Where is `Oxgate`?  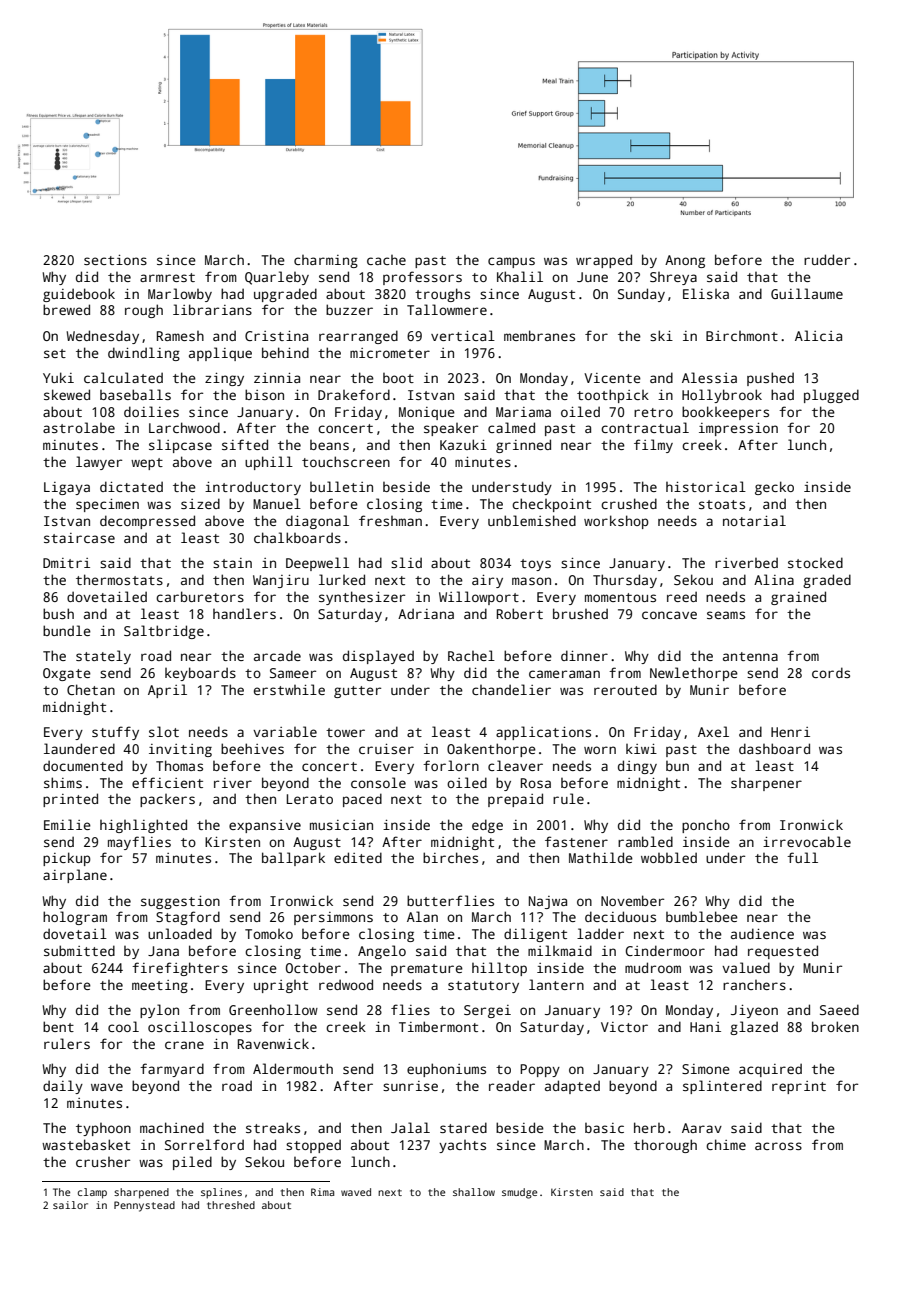
Oxgate is located at coordinates (67, 674).
